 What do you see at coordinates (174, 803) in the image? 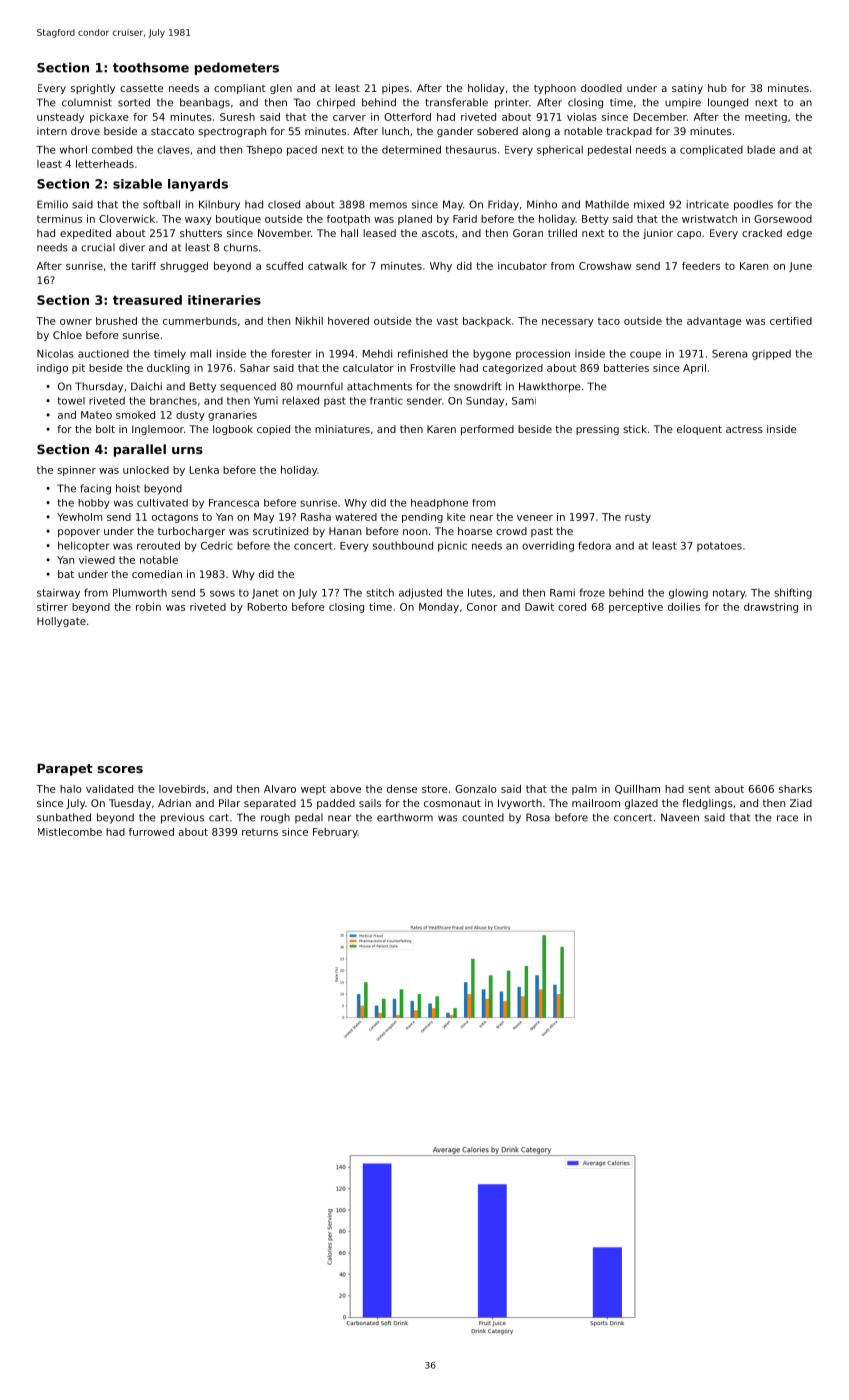
I see `Adrian` at bounding box center [174, 803].
